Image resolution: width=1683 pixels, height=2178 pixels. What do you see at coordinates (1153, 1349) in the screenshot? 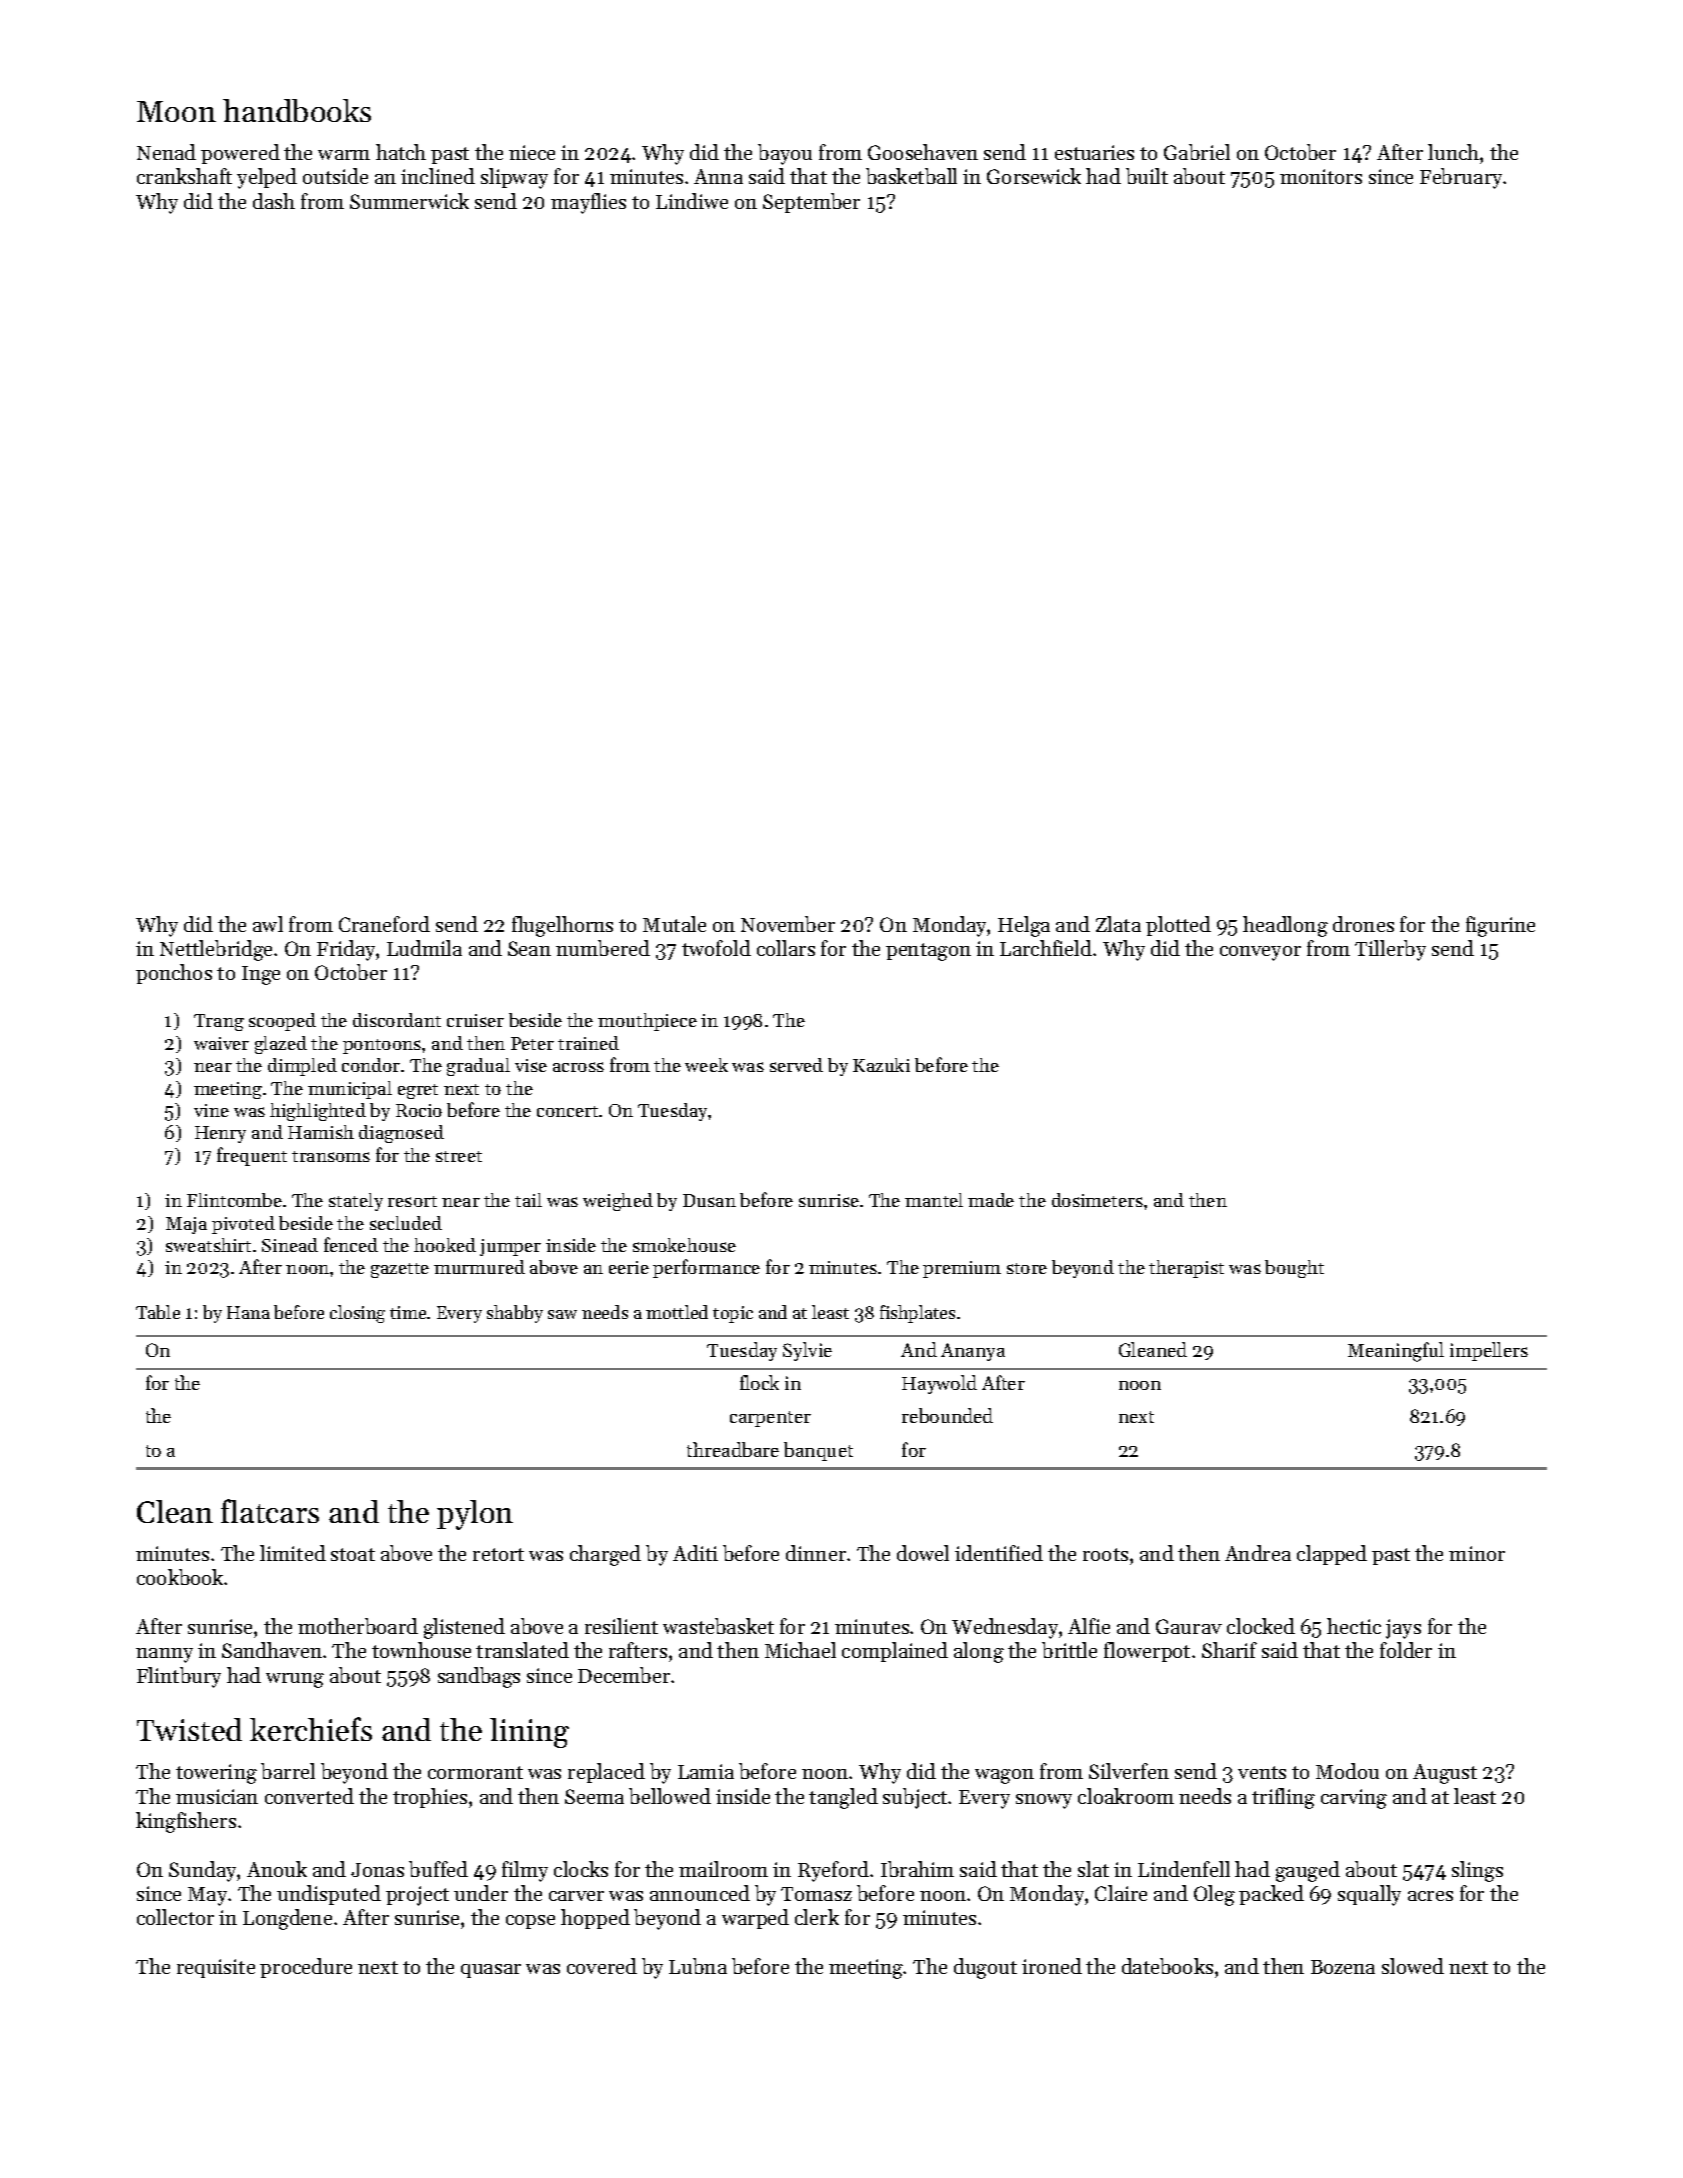
I see `Gleaned` at bounding box center [1153, 1349].
